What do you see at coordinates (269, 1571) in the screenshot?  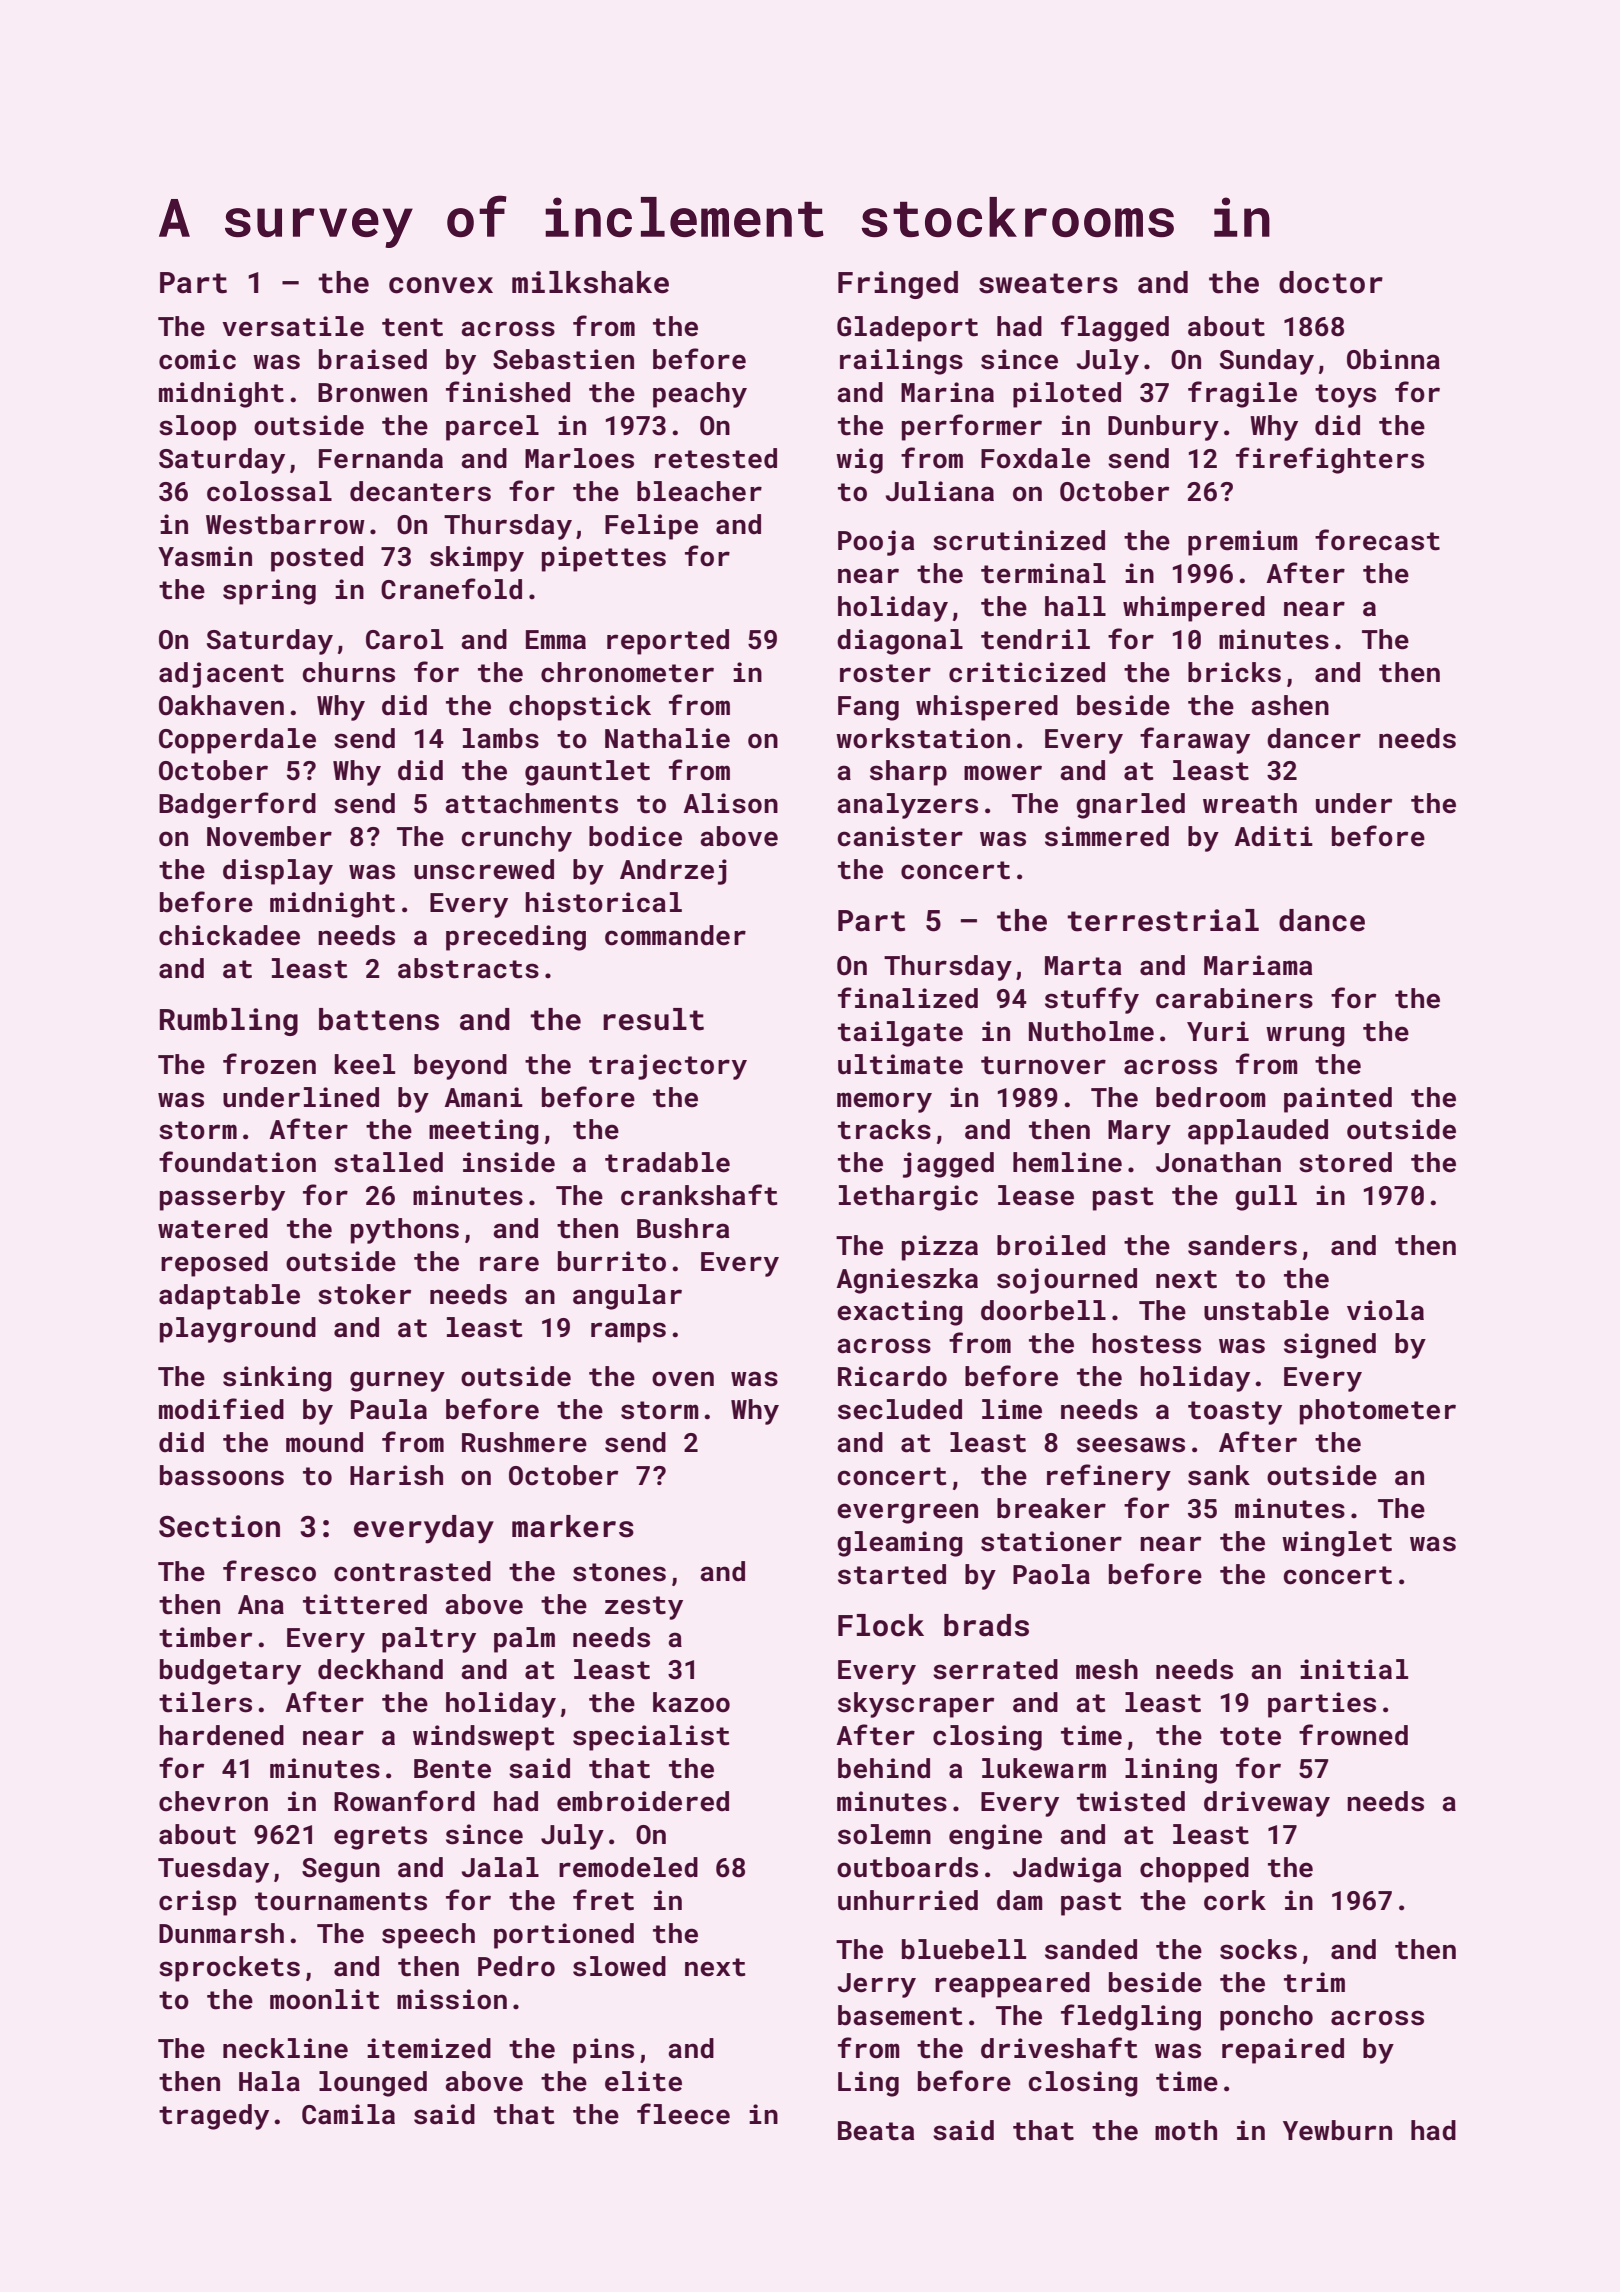 I see `fresco` at bounding box center [269, 1571].
